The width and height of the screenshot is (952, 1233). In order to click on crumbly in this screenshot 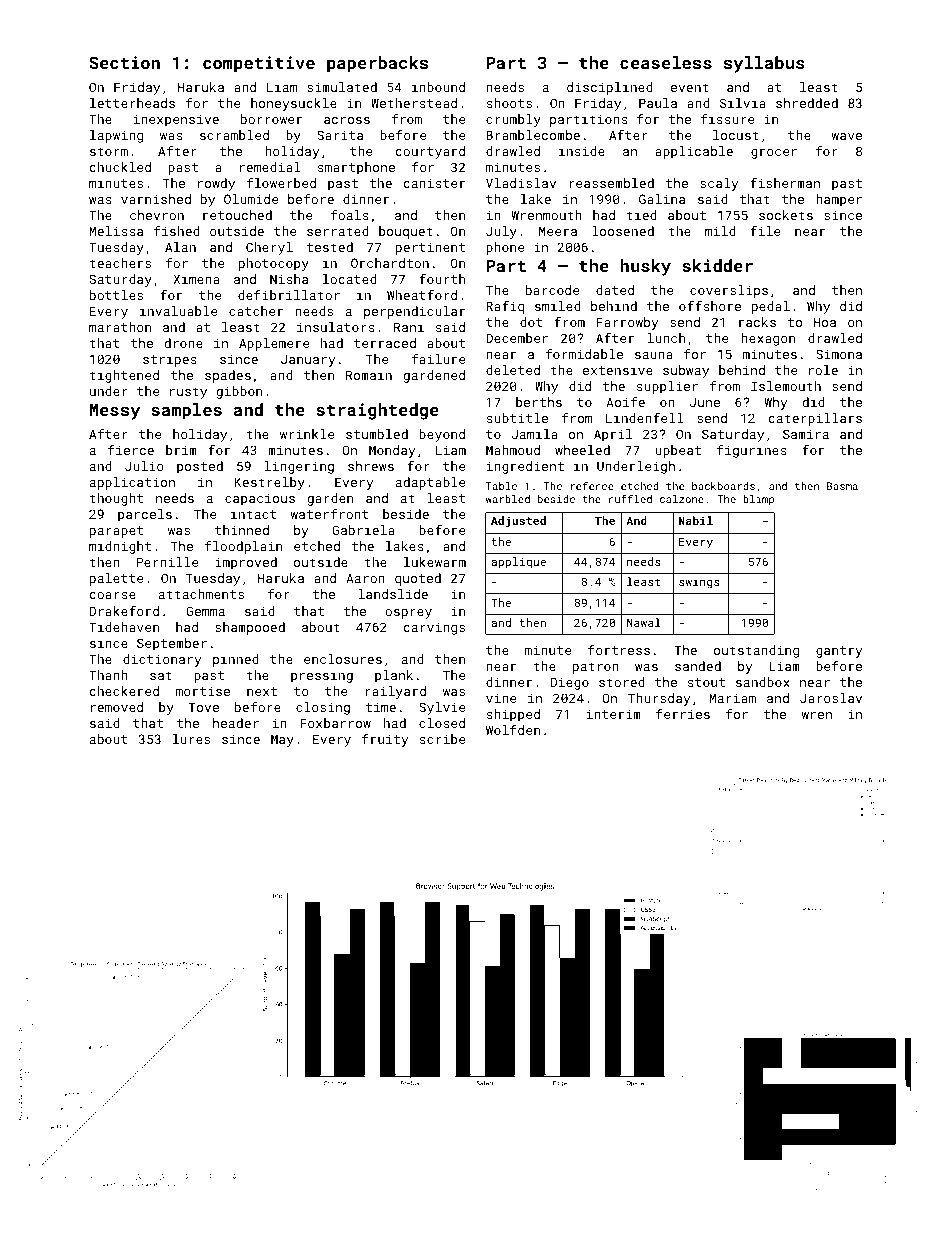, I will do `click(513, 120)`.
